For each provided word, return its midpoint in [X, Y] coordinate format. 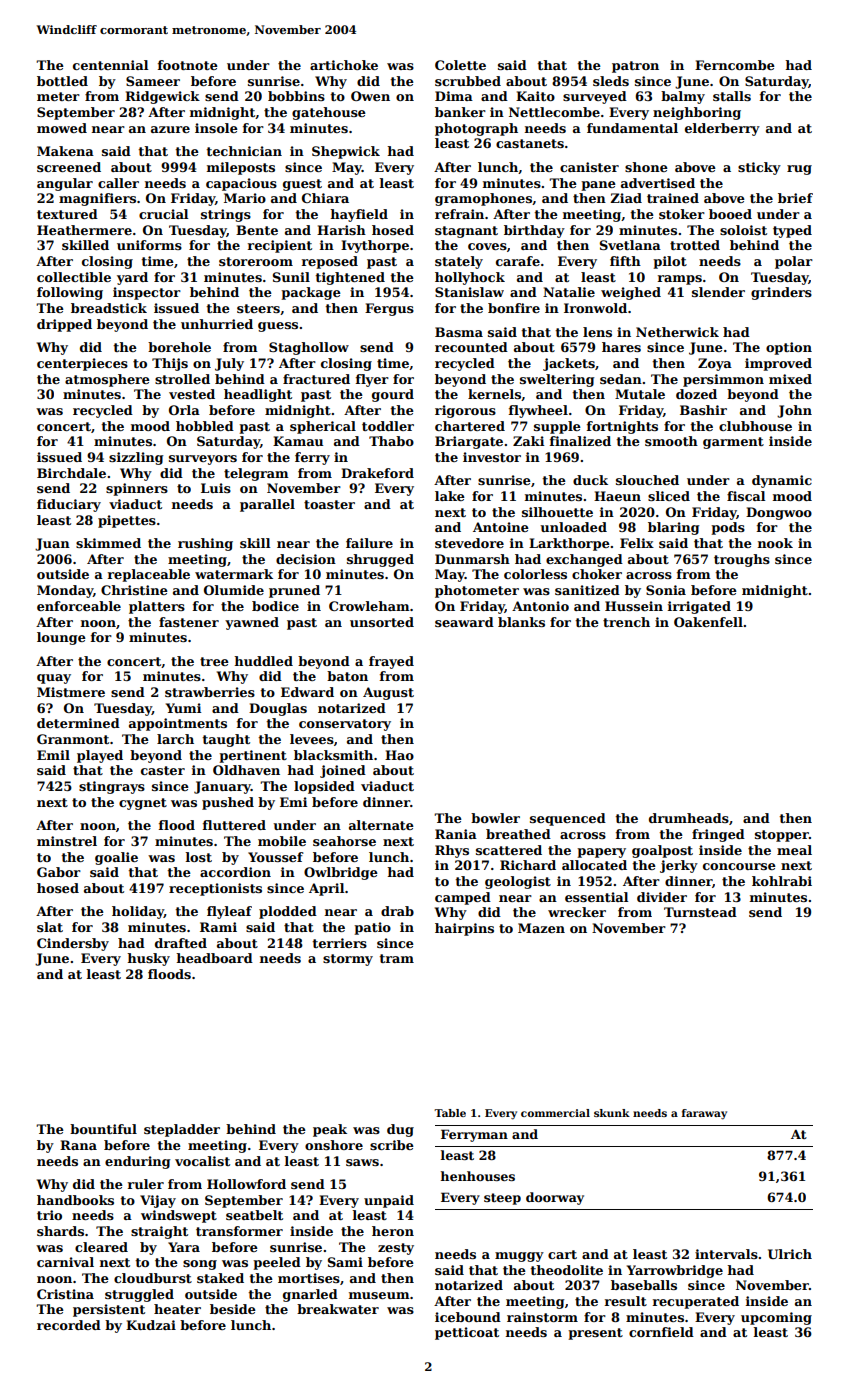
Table [450, 1113]
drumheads [689, 818]
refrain [459, 214]
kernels [494, 394]
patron [635, 67]
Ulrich [790, 1254]
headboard [214, 958]
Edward [307, 692]
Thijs [170, 364]
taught [226, 740]
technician [244, 151]
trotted [695, 245]
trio [49, 1215]
